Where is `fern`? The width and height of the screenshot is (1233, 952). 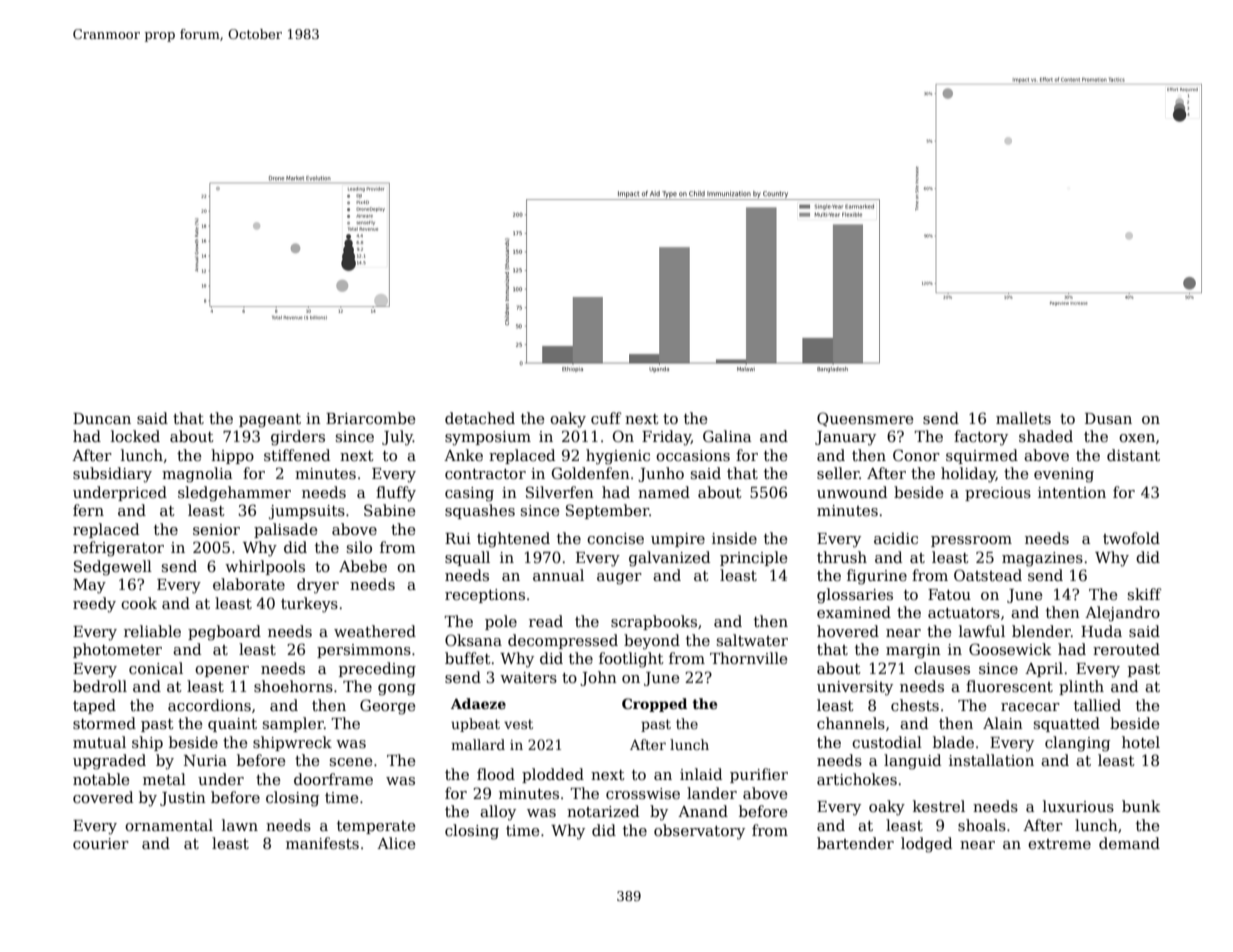
fern is located at coordinates (88, 510).
